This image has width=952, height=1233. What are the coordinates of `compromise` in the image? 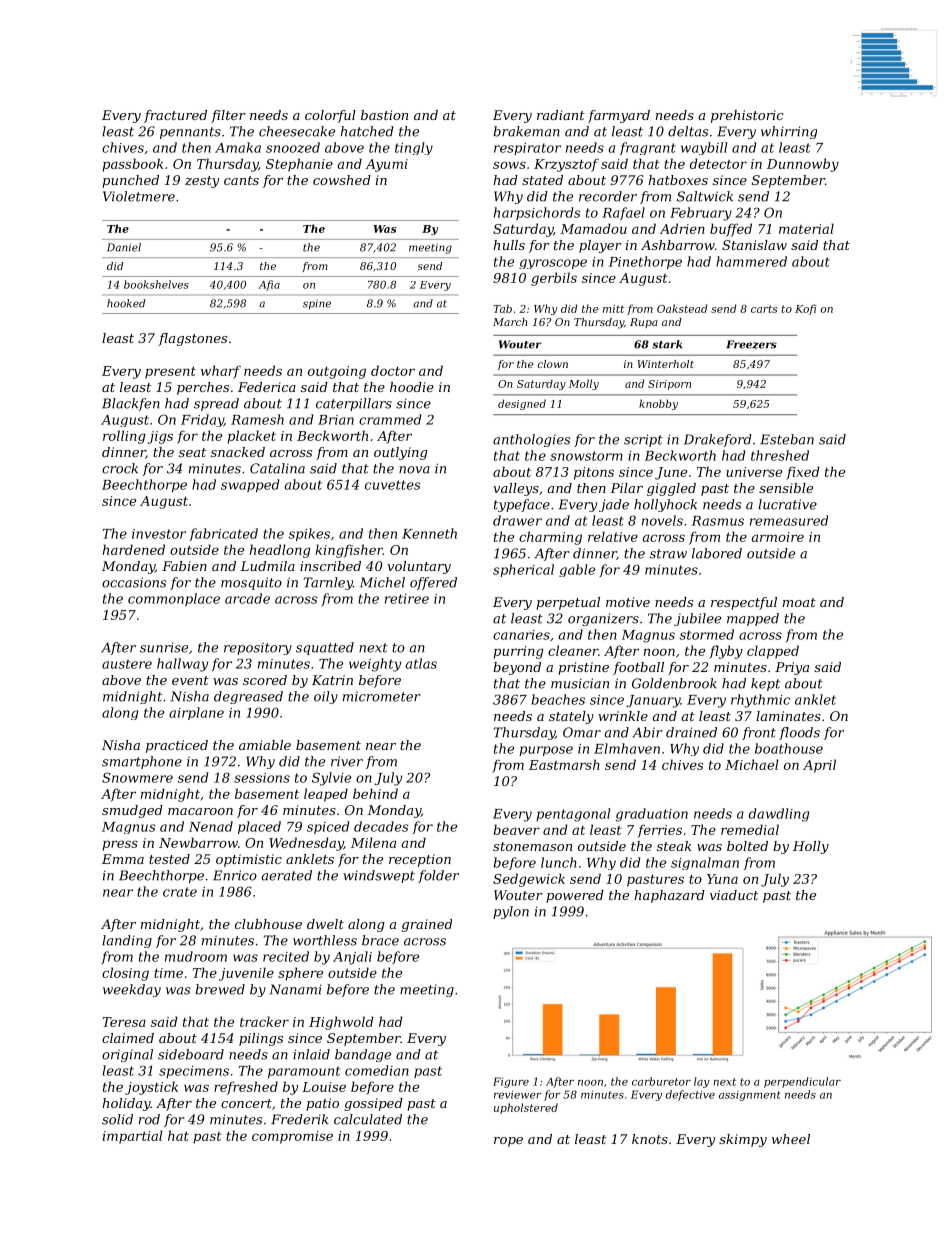 It's located at (292, 1137).
